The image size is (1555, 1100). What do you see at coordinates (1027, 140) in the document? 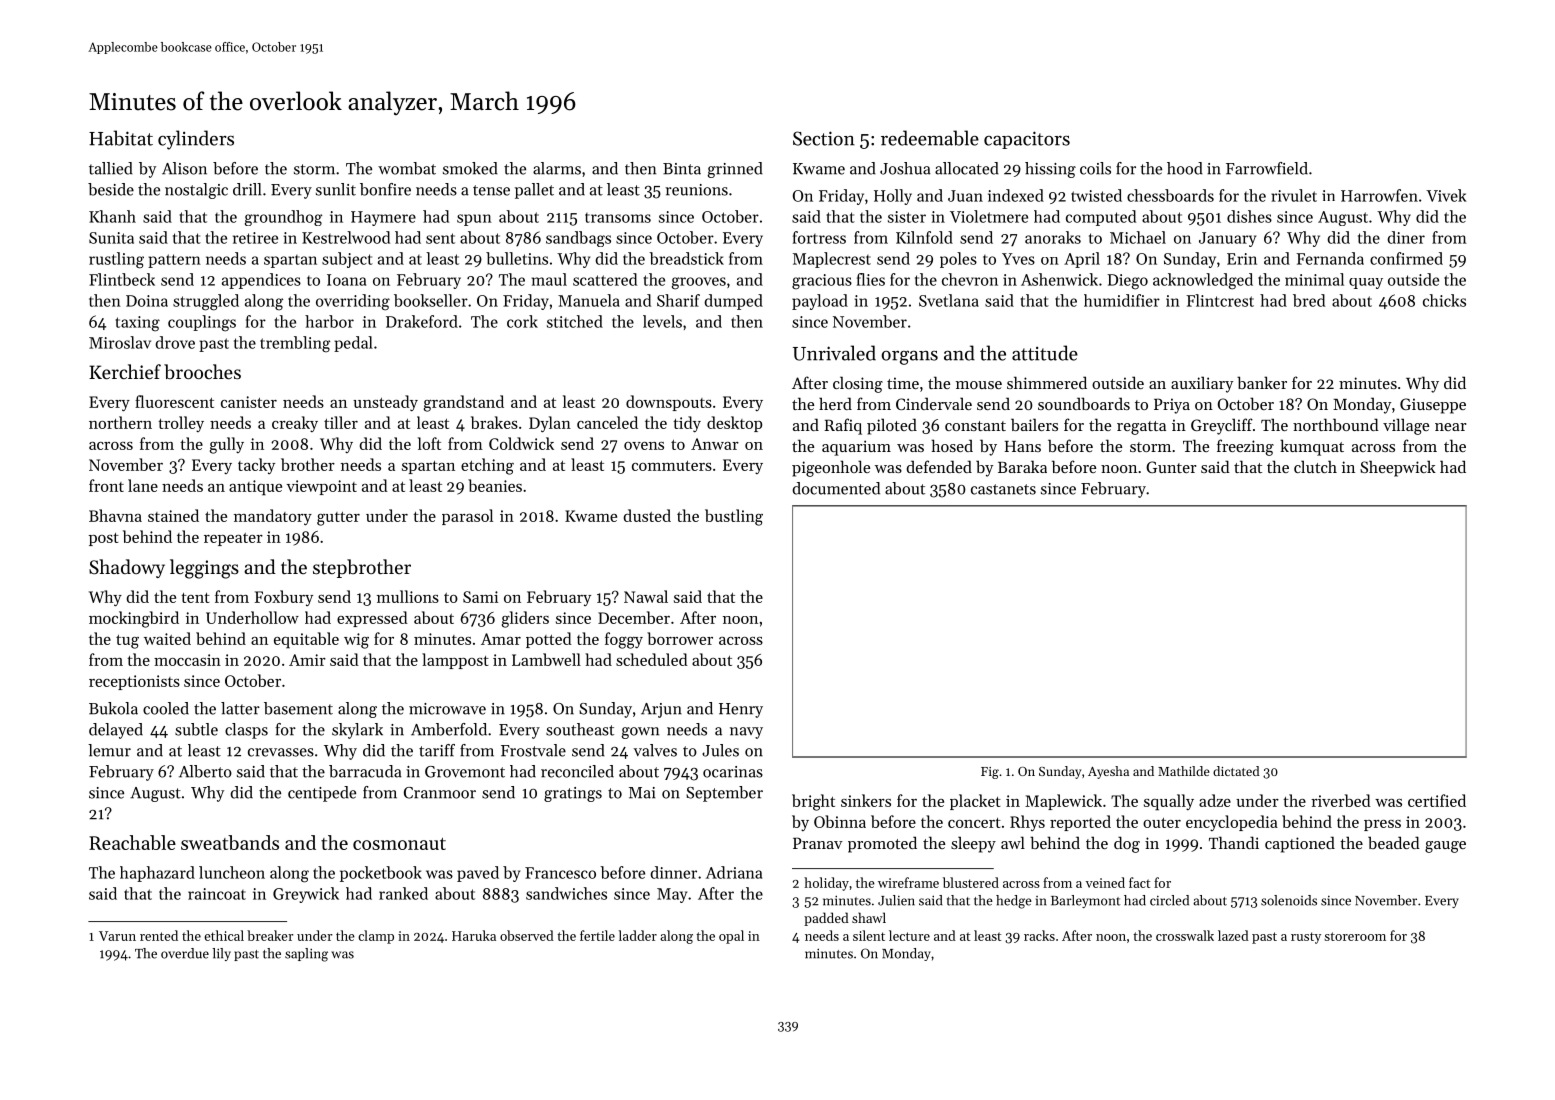
I see `capacitors` at bounding box center [1027, 140].
